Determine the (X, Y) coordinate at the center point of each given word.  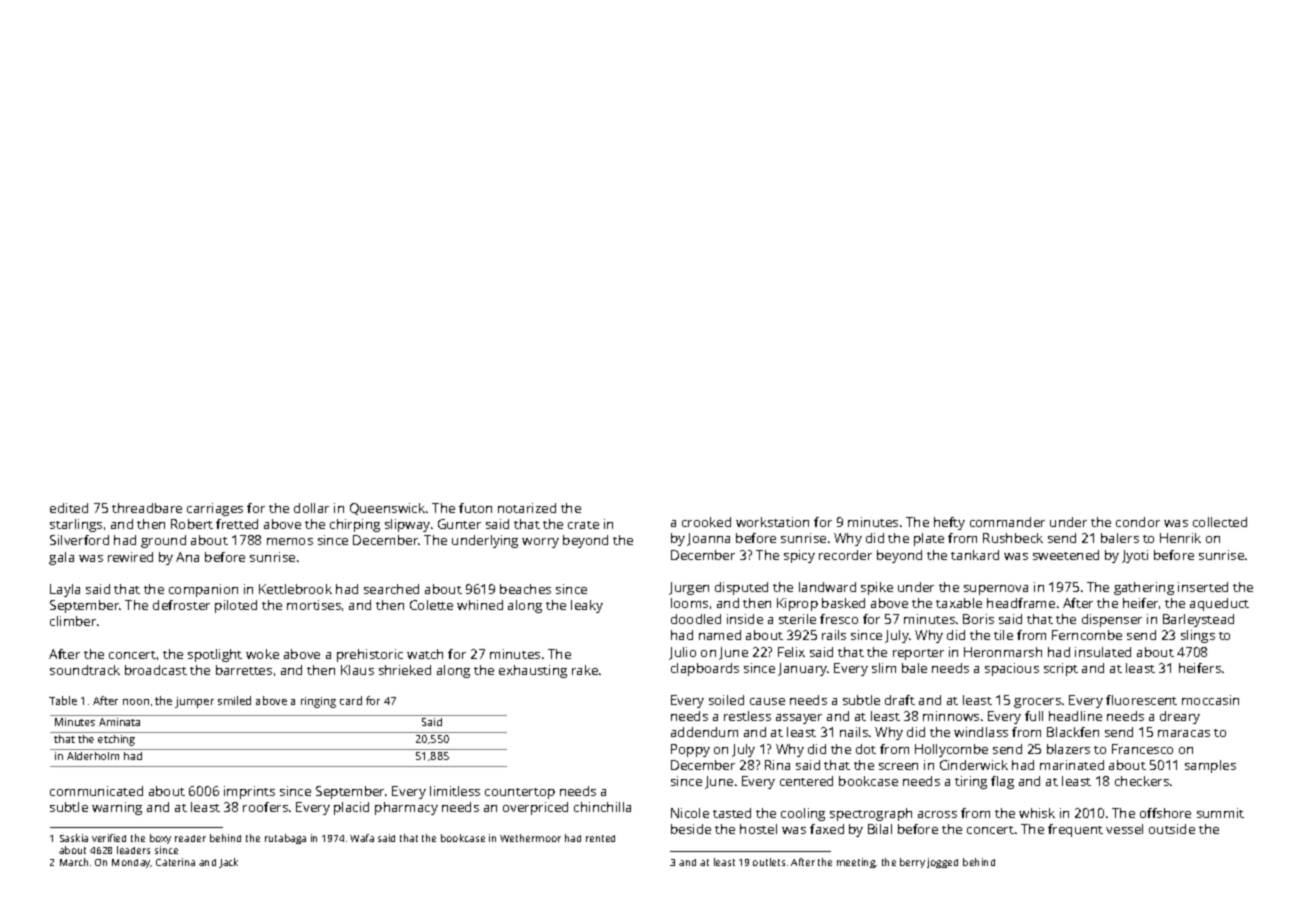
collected (1220, 522)
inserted (1203, 587)
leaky (587, 606)
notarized (527, 508)
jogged (942, 863)
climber (73, 621)
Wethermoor (530, 838)
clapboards (705, 669)
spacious (1012, 669)
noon (136, 702)
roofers (265, 807)
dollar (311, 508)
